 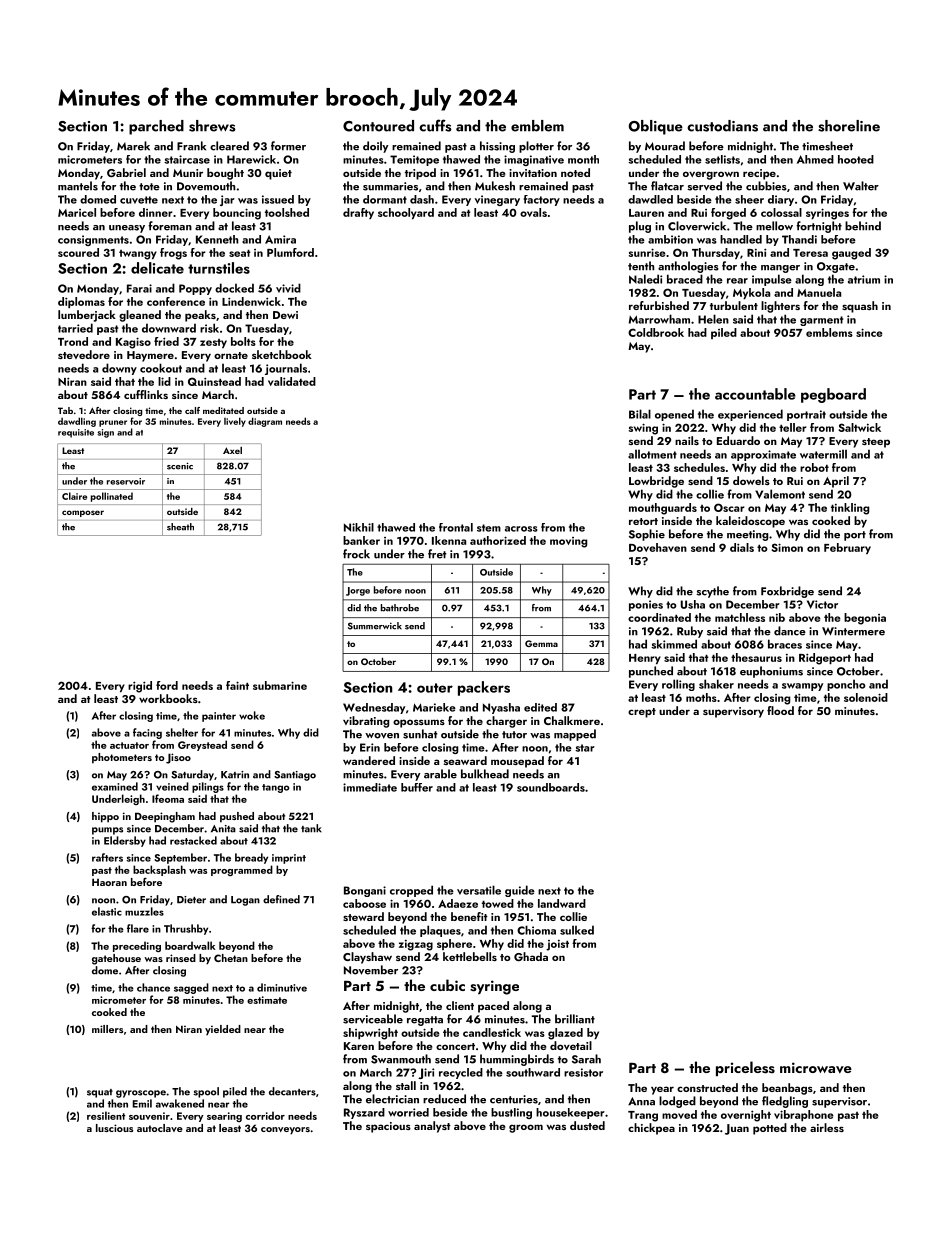 What do you see at coordinates (212, 126) in the screenshot?
I see `shrews` at bounding box center [212, 126].
